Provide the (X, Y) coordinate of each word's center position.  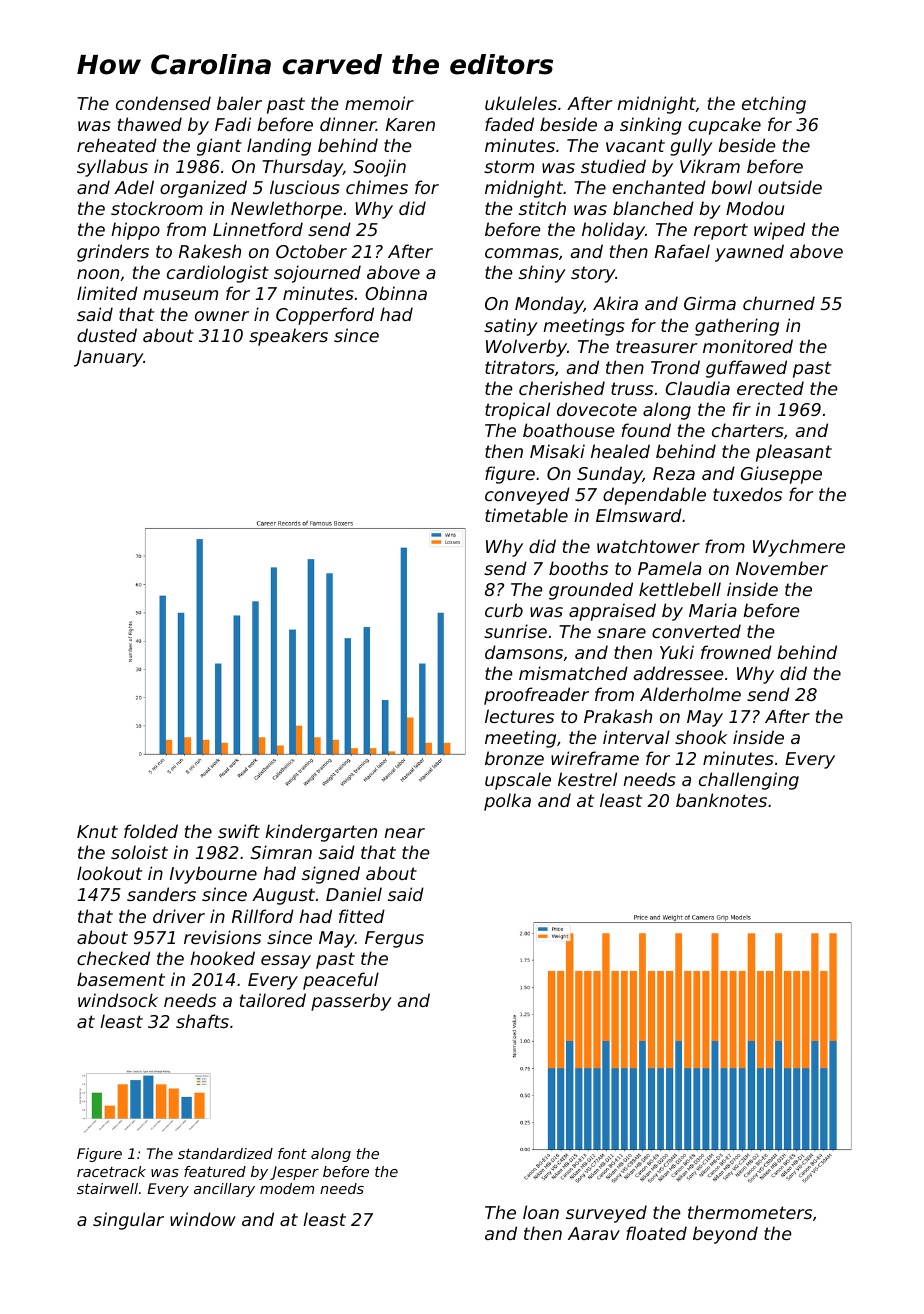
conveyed (527, 496)
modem (287, 1188)
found (646, 430)
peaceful (341, 981)
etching (774, 105)
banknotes (721, 800)
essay (286, 962)
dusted (107, 335)
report (721, 231)
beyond (725, 1235)
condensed (163, 103)
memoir (379, 103)
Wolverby (526, 348)
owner (222, 316)
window (203, 1219)
